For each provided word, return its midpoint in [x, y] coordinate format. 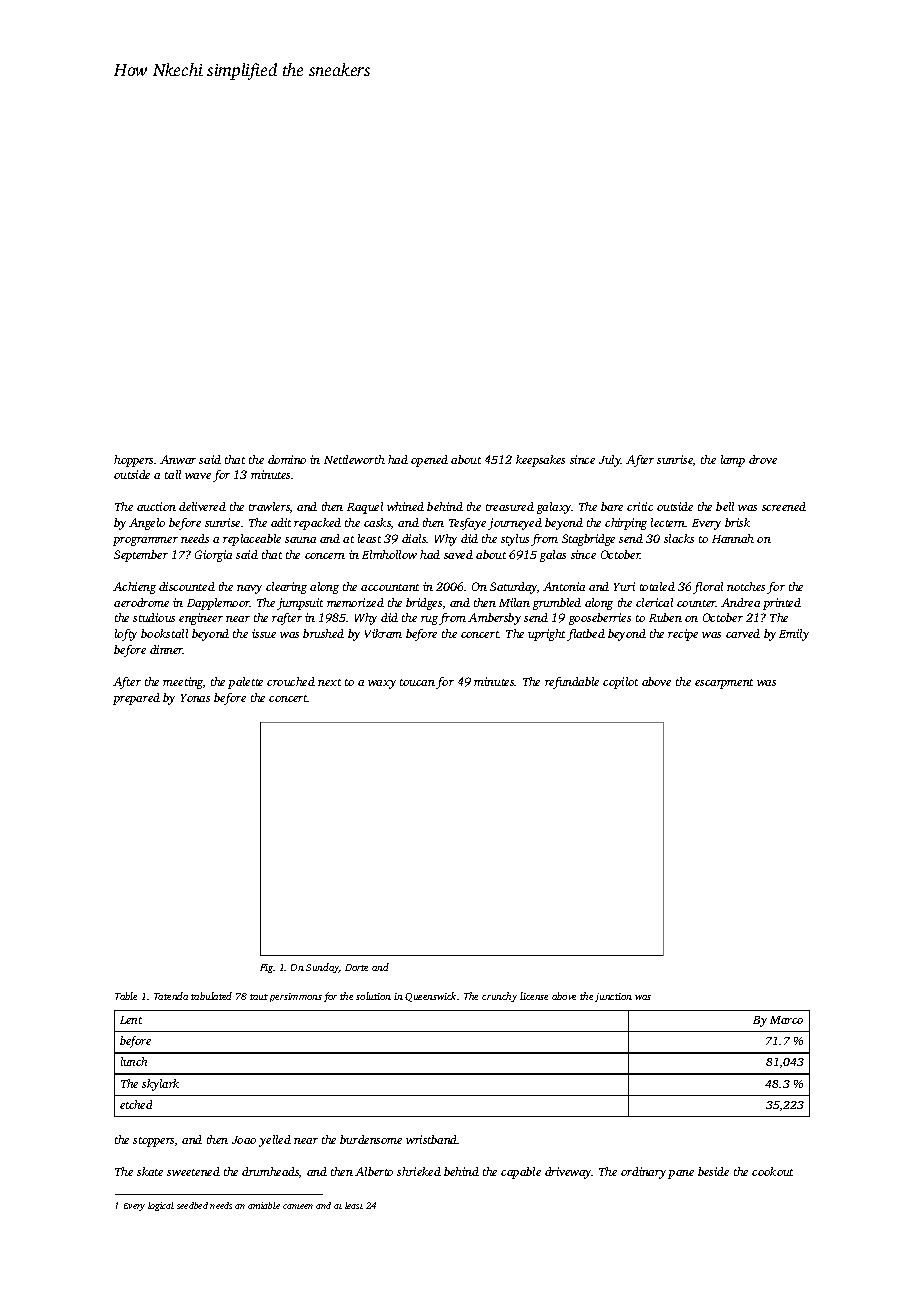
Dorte [356, 967]
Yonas [195, 698]
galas [553, 556]
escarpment [724, 684]
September [141, 556]
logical [161, 1206]
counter [696, 603]
